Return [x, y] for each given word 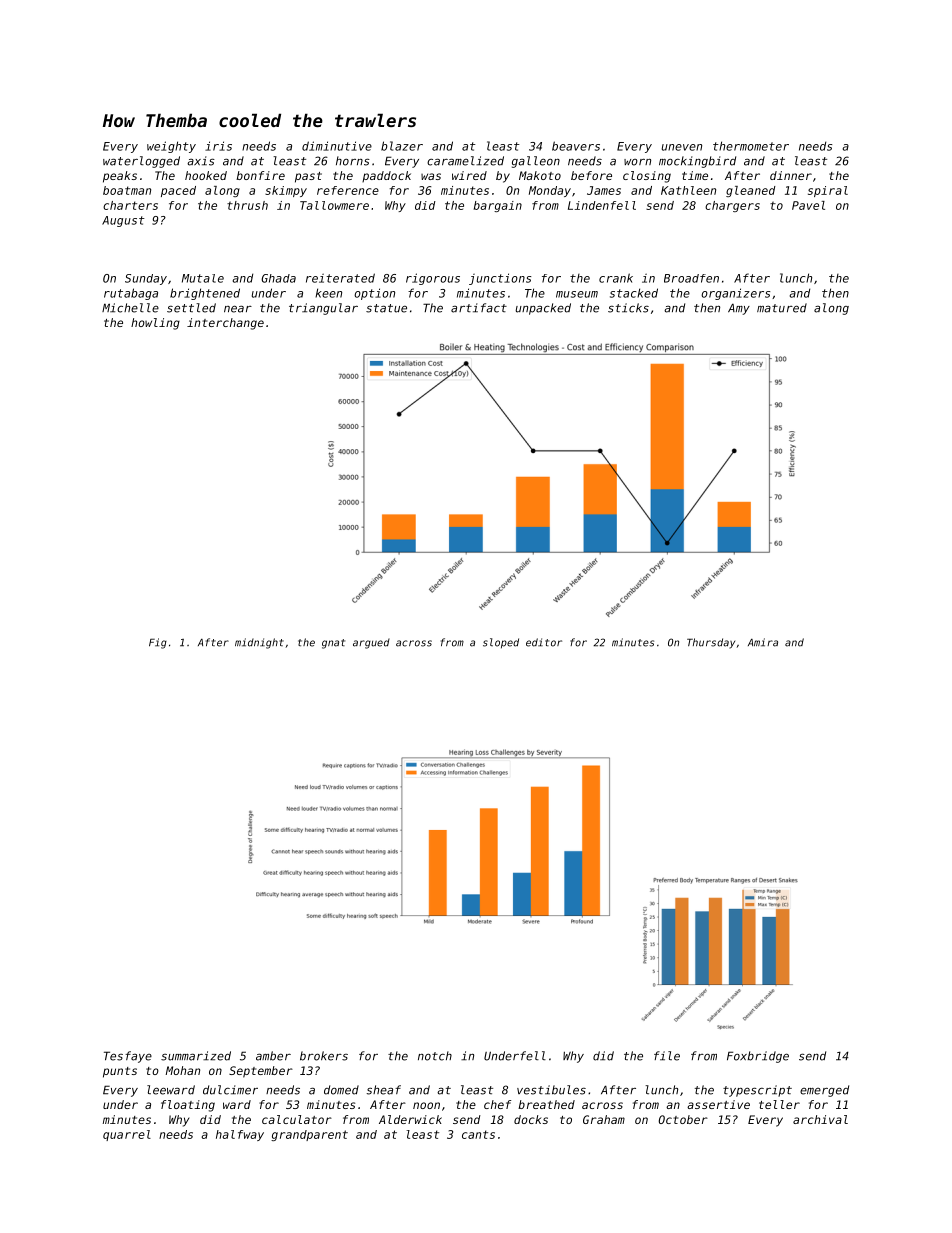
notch [435, 1056]
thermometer [751, 146]
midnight [259, 643]
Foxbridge [758, 1057]
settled [191, 308]
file [667, 1056]
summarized [196, 1056]
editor [544, 642]
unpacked [543, 309]
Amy [739, 309]
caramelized [465, 161]
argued [371, 643]
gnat [333, 644]
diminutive [337, 146]
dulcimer [230, 1090]
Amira [763, 642]
